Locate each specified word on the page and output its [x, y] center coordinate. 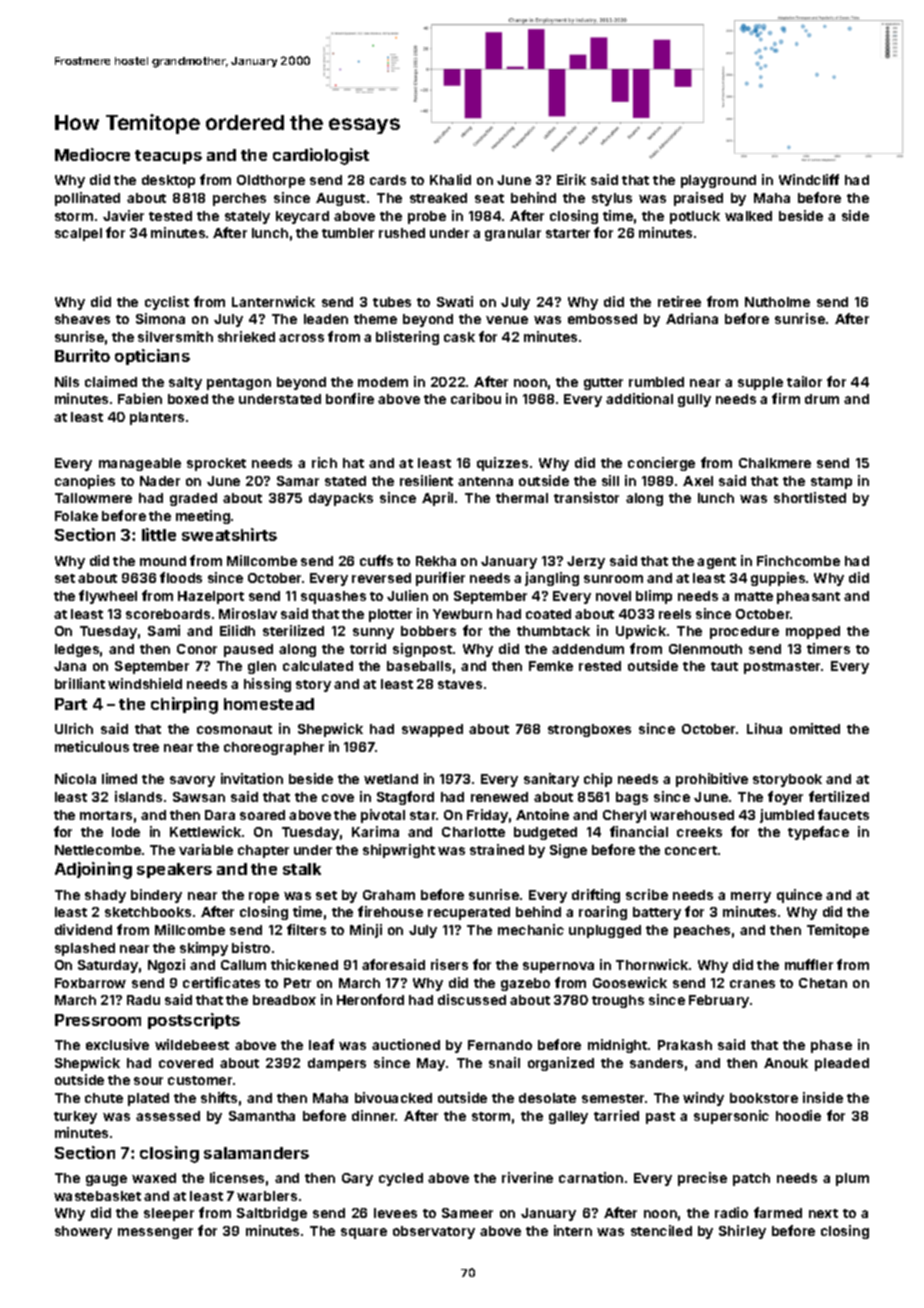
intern [573, 1230]
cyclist [167, 303]
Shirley [742, 1232]
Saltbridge [272, 1214]
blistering [407, 338]
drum [822, 399]
